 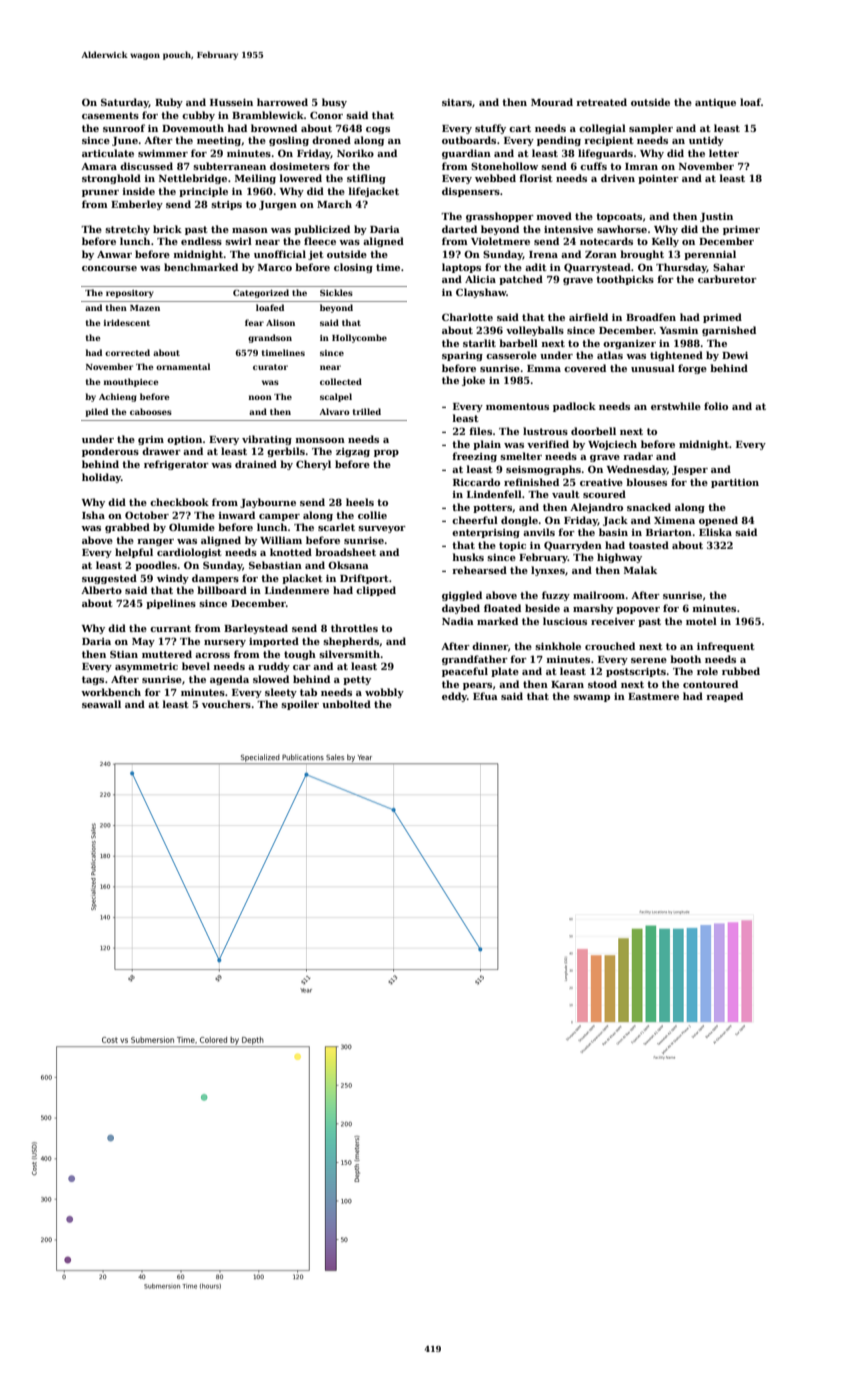 What do you see at coordinates (601, 102) in the document?
I see `retreated` at bounding box center [601, 102].
